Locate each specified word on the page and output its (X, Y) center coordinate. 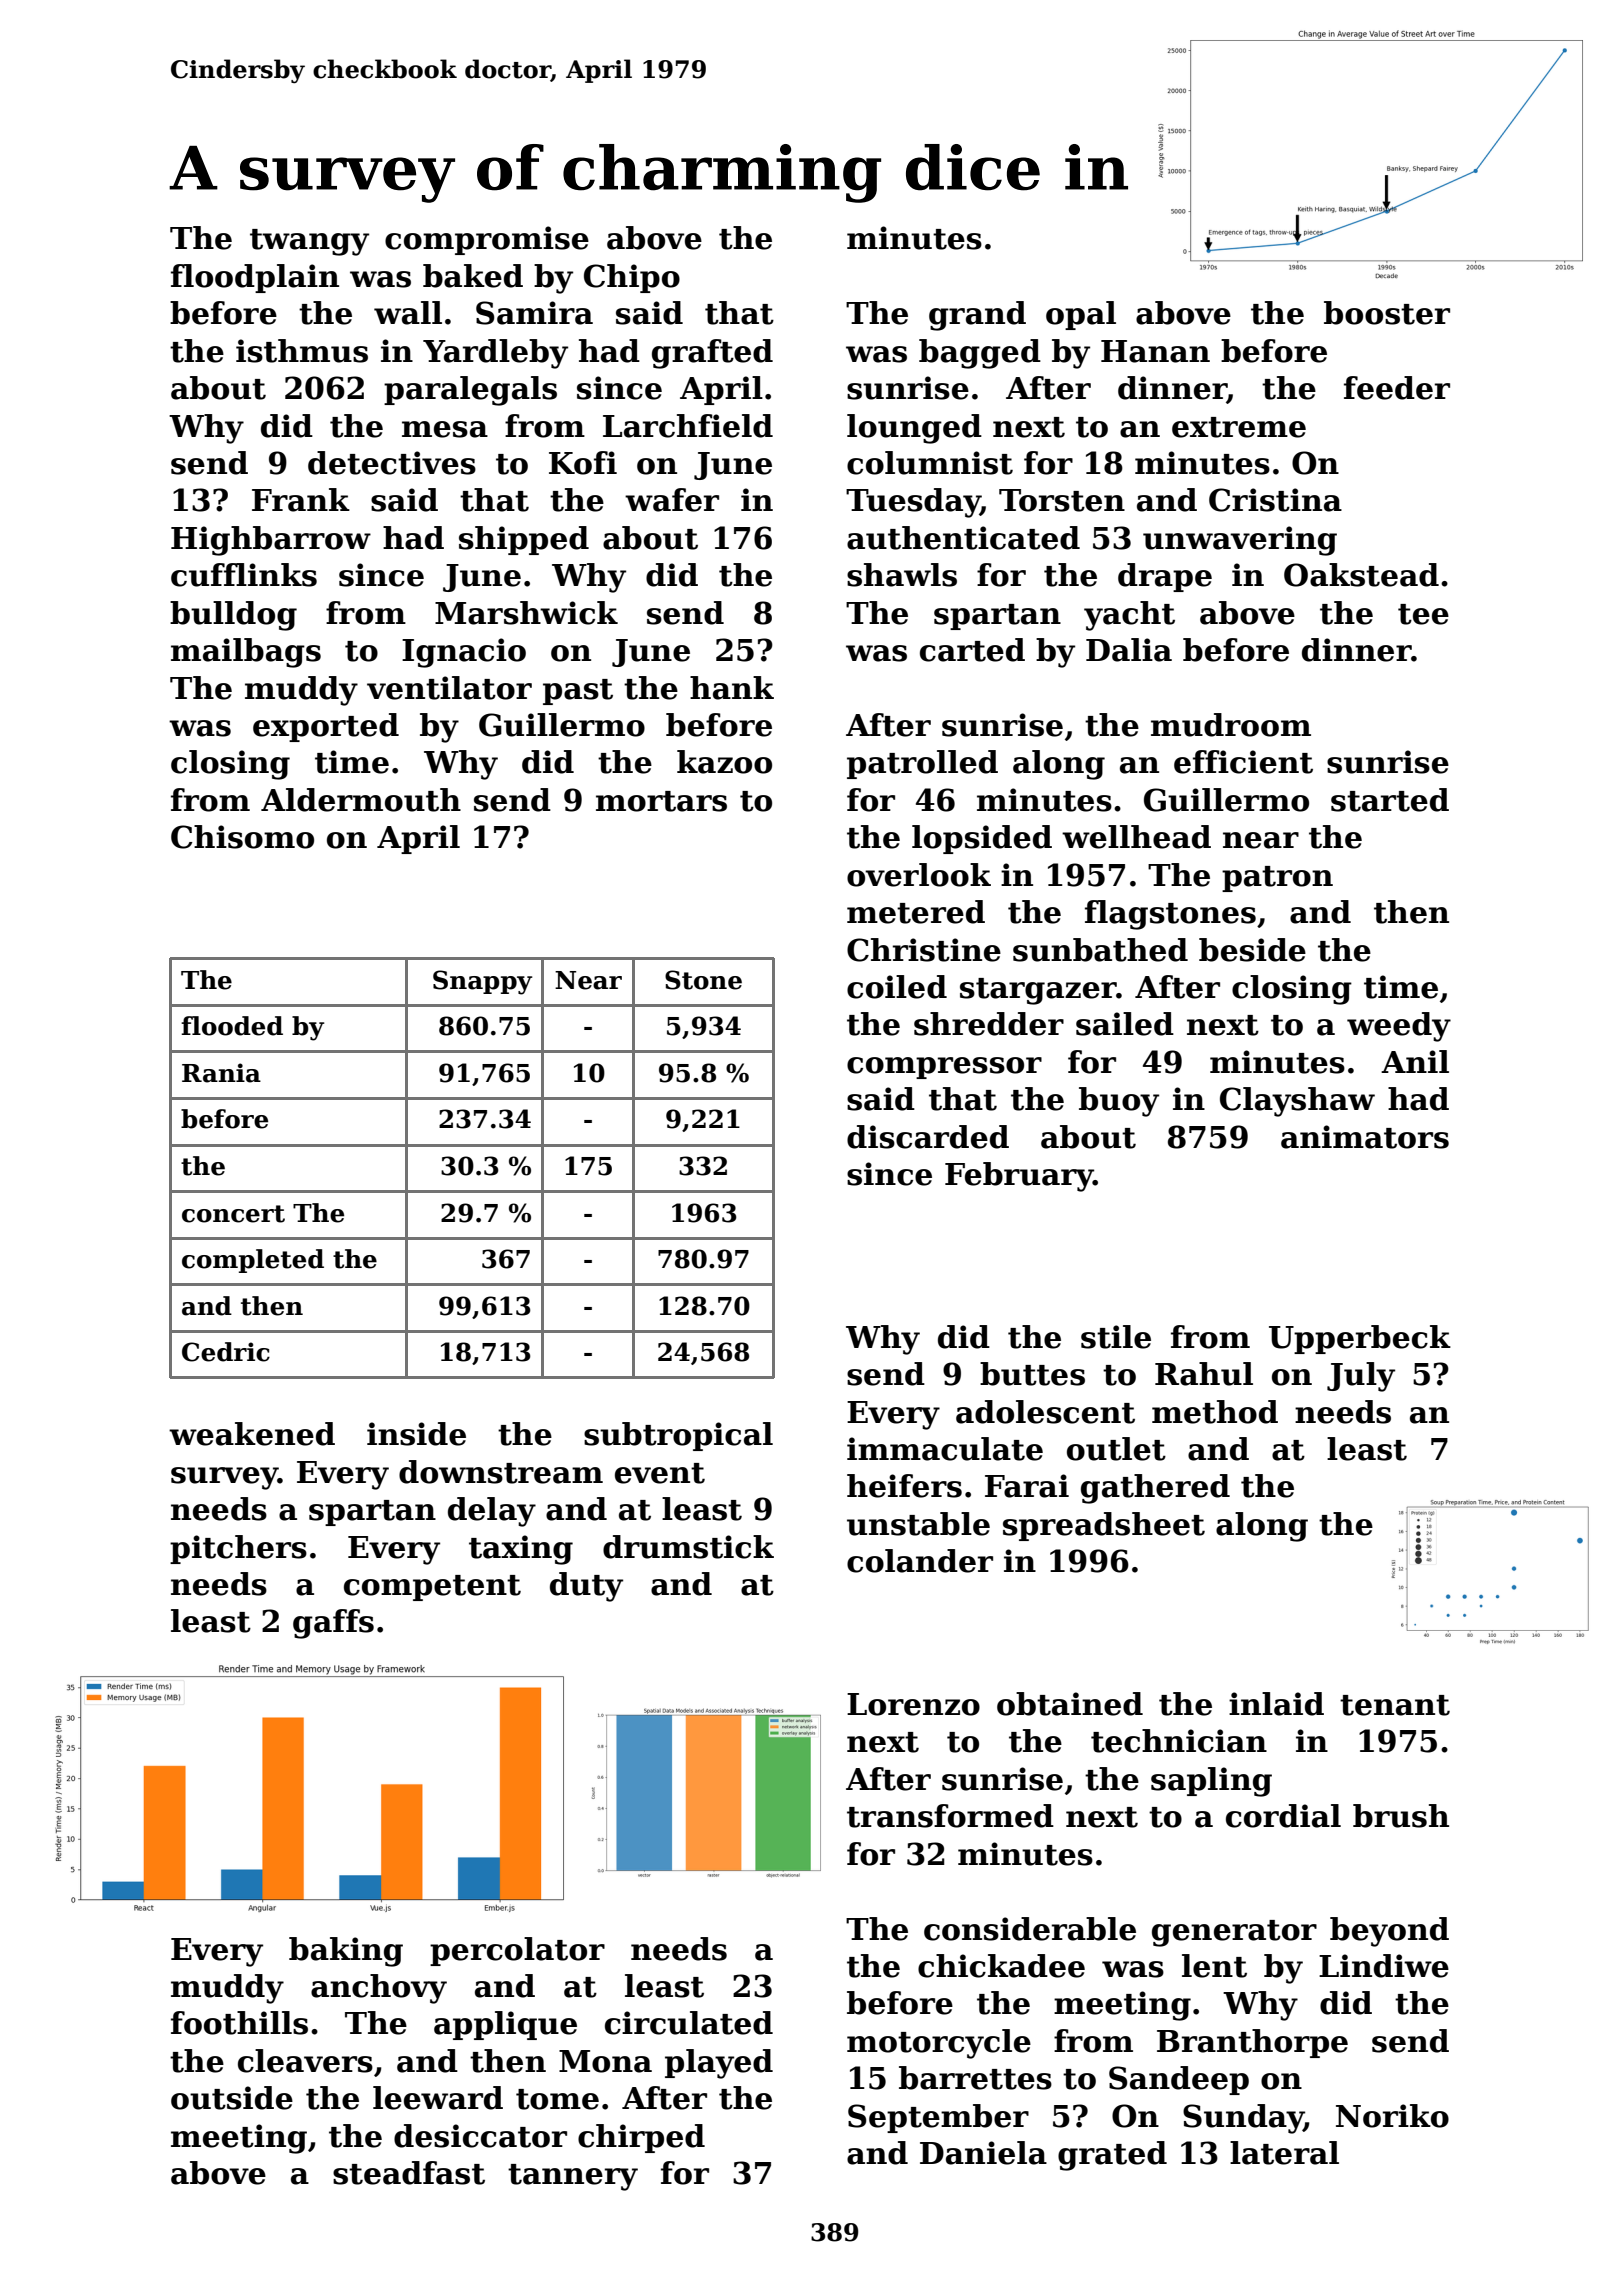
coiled (897, 987)
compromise (487, 240)
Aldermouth (361, 800)
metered (916, 912)
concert (233, 1214)
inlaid (1276, 1704)
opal (1081, 315)
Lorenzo (913, 1704)
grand (977, 316)
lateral (1284, 2153)
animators (1365, 1137)
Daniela (983, 2153)
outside (232, 2098)
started (1390, 800)
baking (346, 1952)
